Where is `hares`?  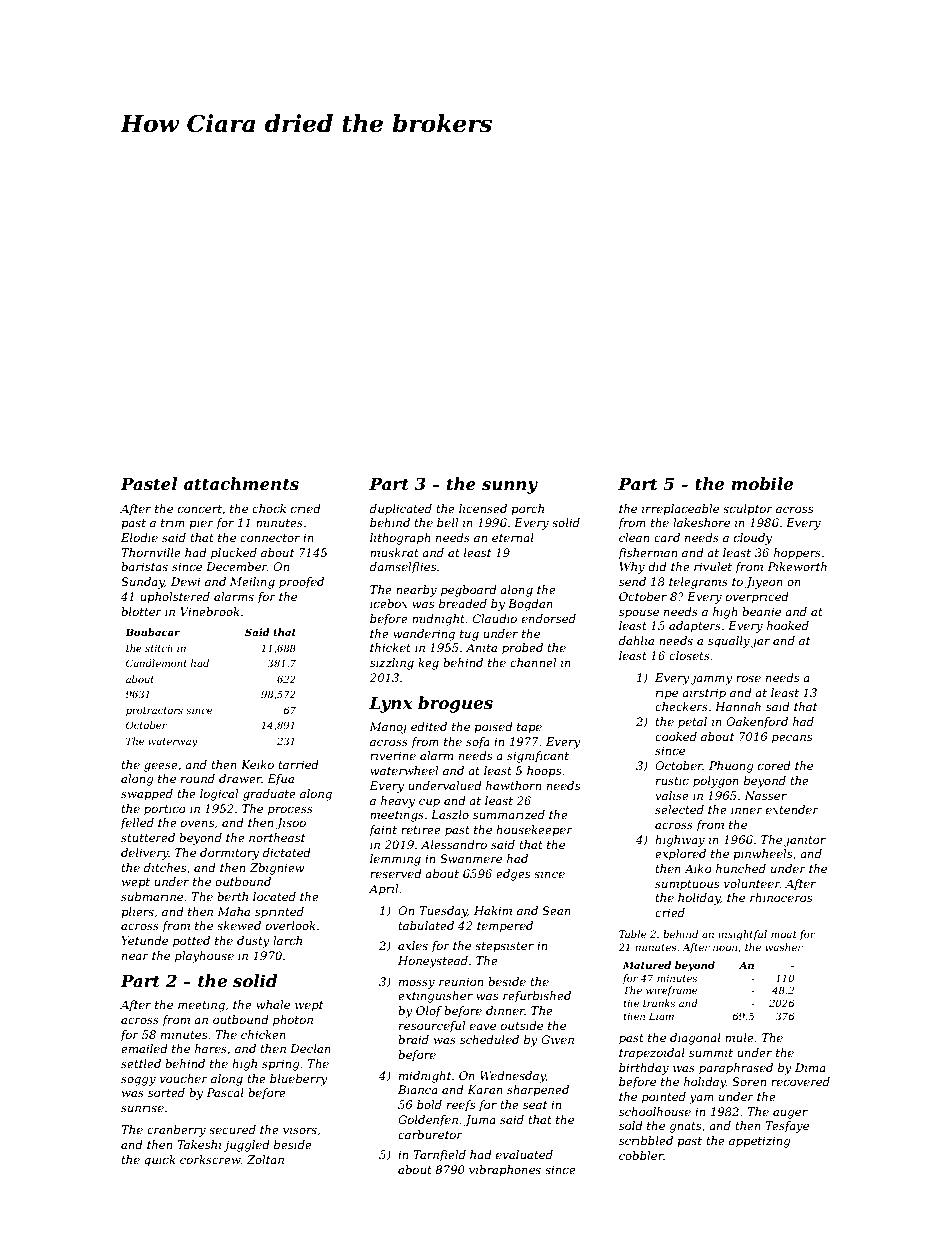 hares is located at coordinates (211, 1048).
